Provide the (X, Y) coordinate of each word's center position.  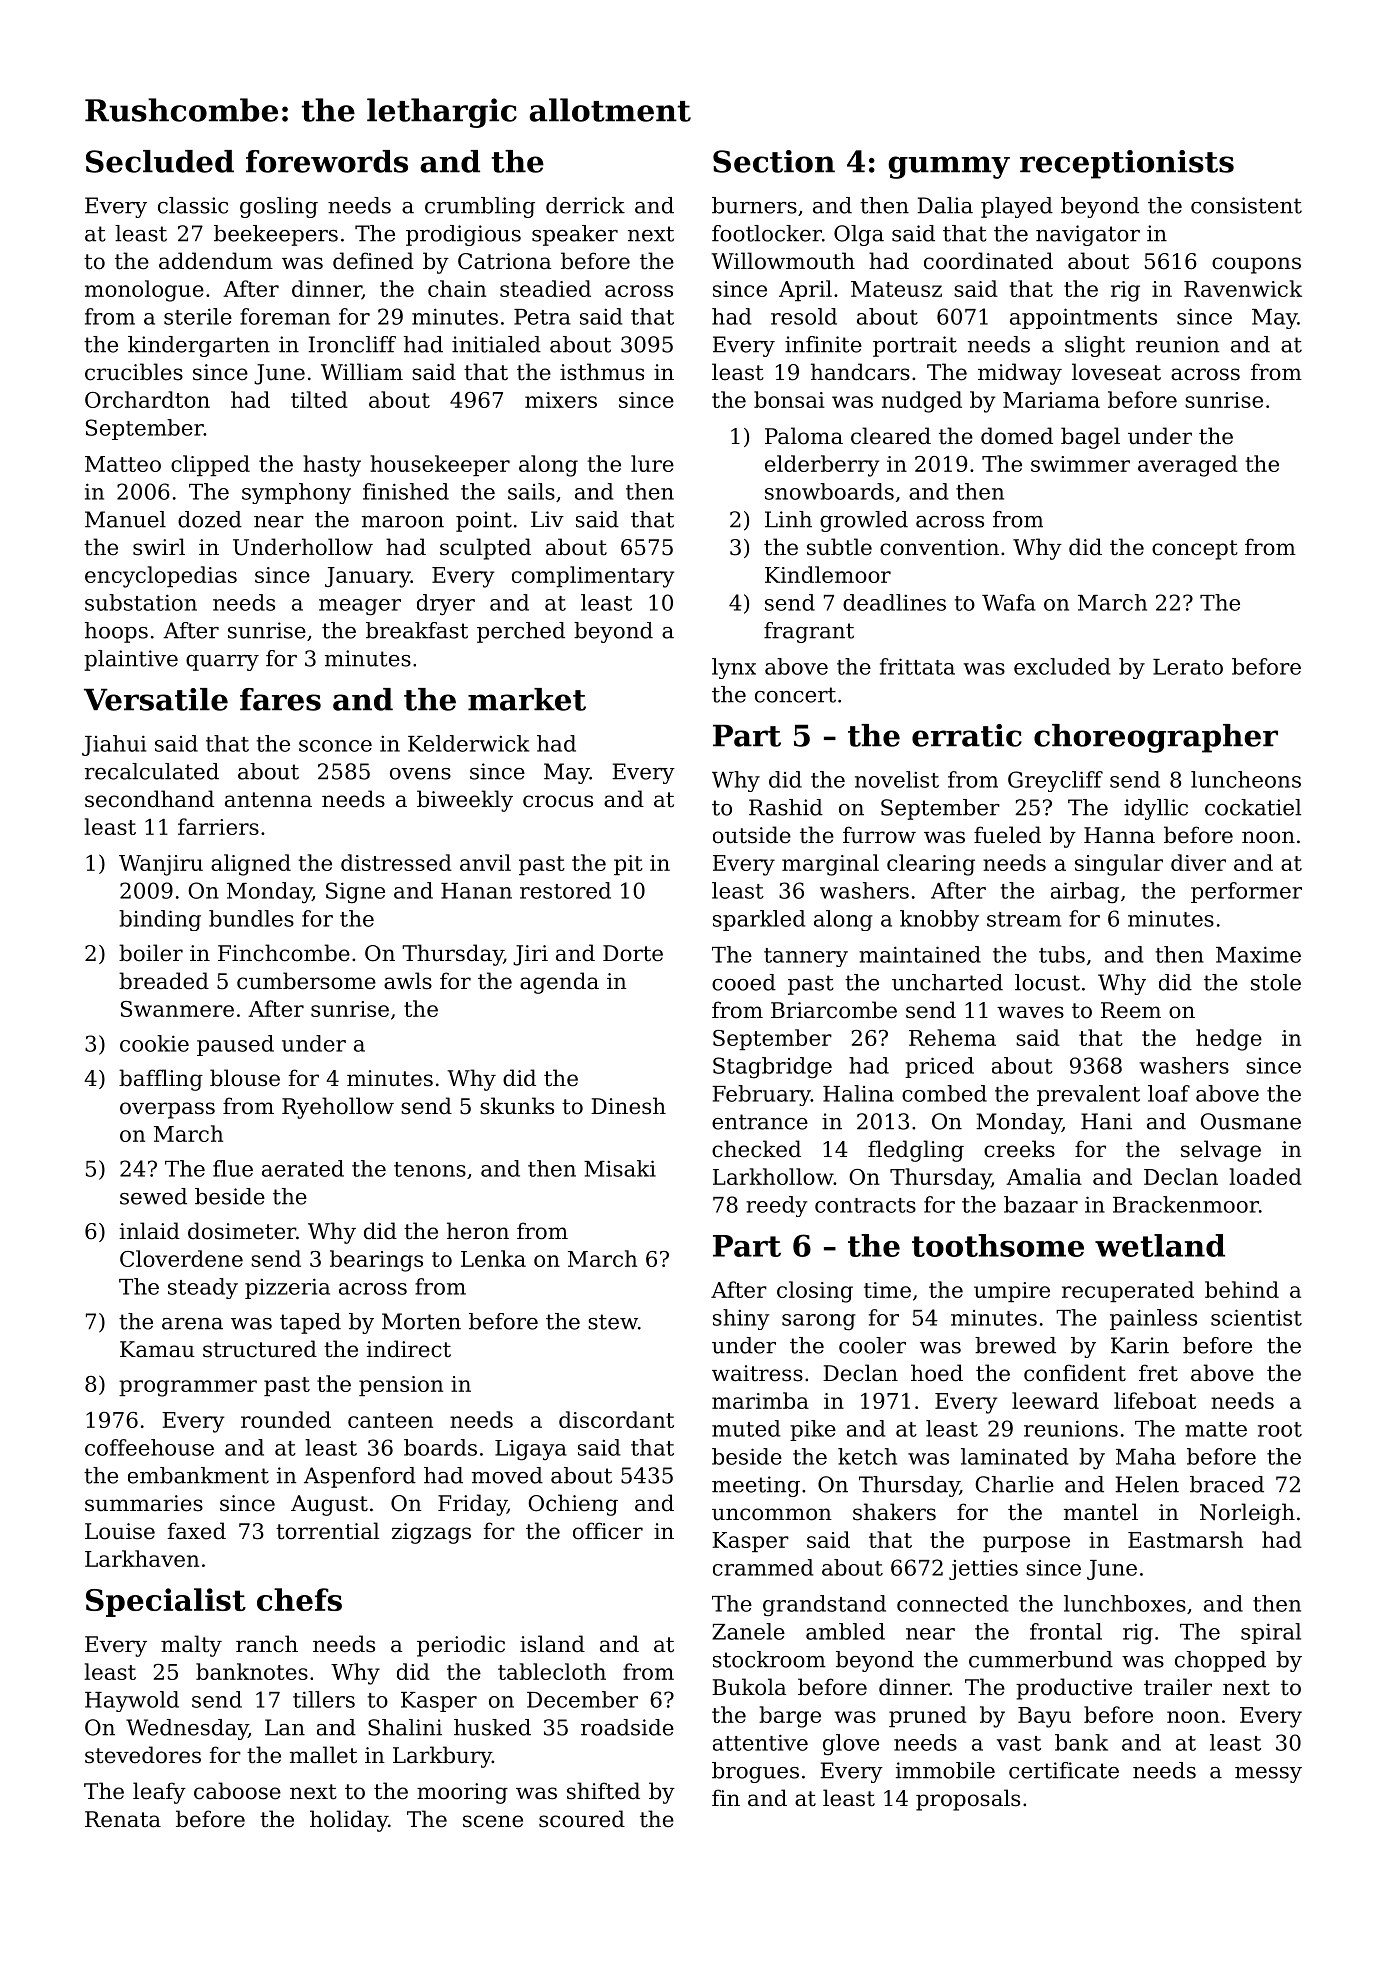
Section (774, 161)
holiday (349, 1821)
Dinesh (628, 1106)
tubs (1062, 954)
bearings (376, 1261)
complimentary (593, 577)
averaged (1188, 466)
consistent (1246, 205)
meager (360, 607)
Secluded (160, 161)
